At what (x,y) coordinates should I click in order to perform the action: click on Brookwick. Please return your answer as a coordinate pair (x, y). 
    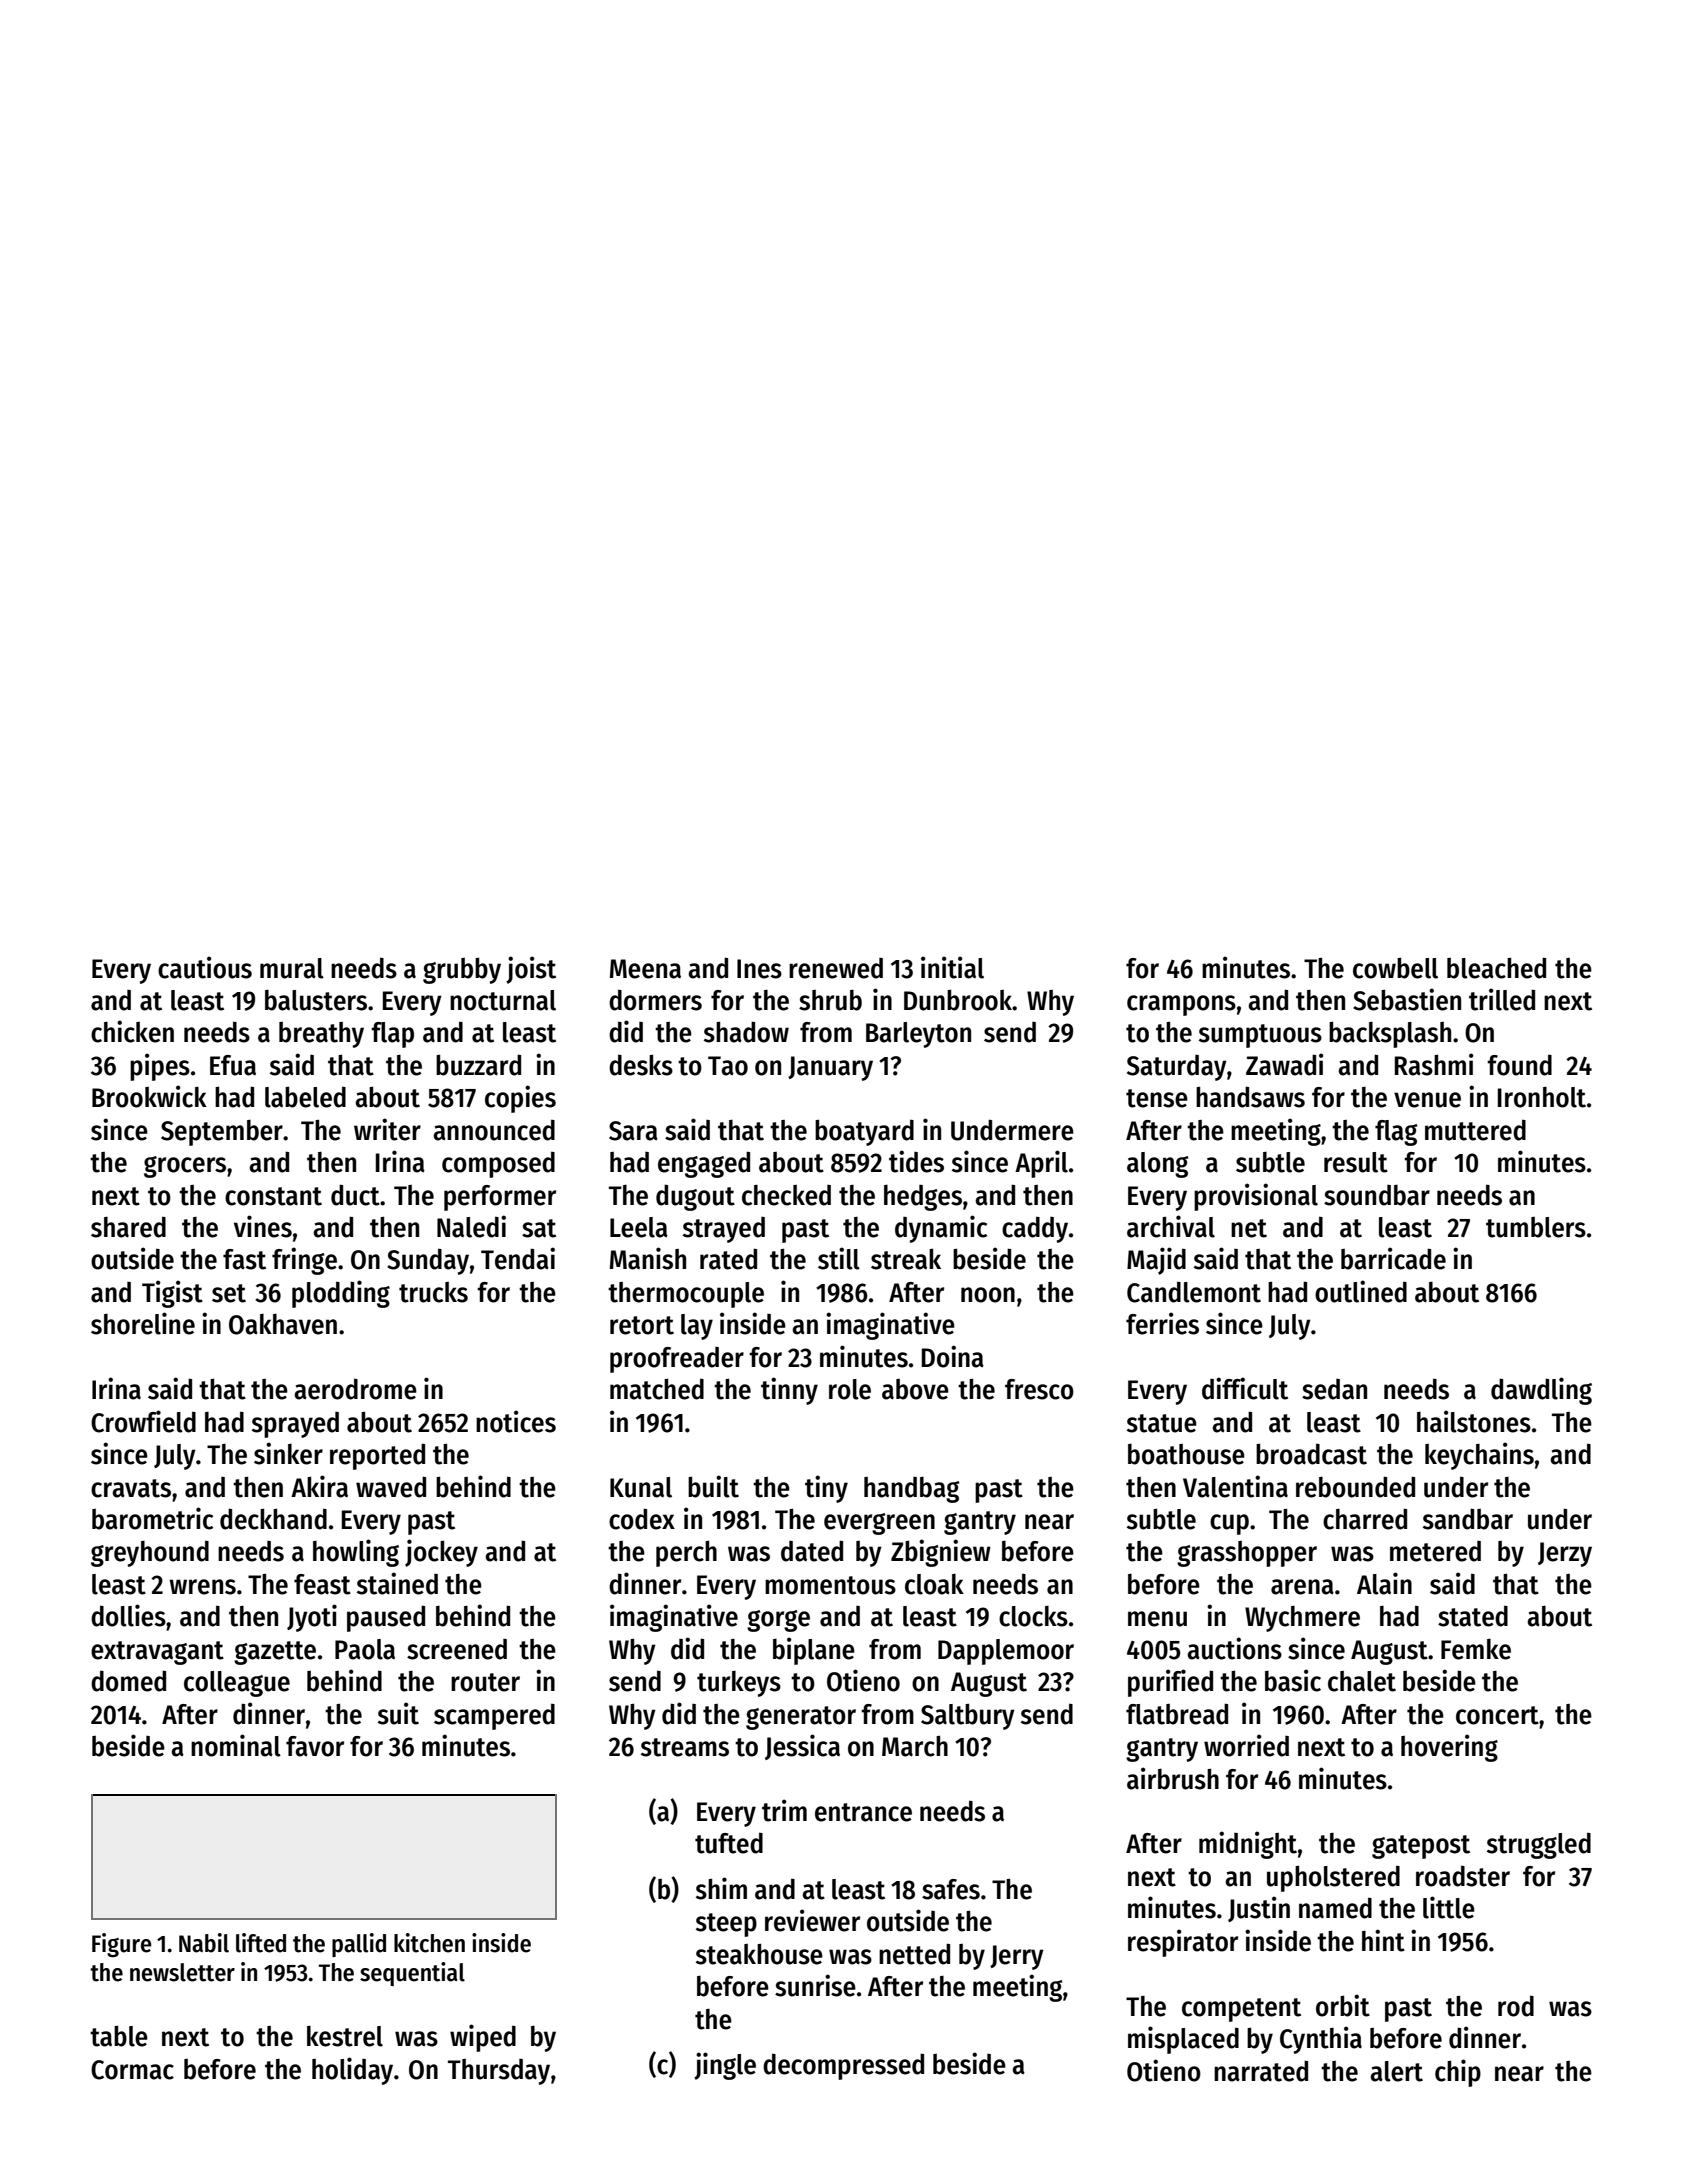
    Looking at the image, I should click on (149, 1096).
